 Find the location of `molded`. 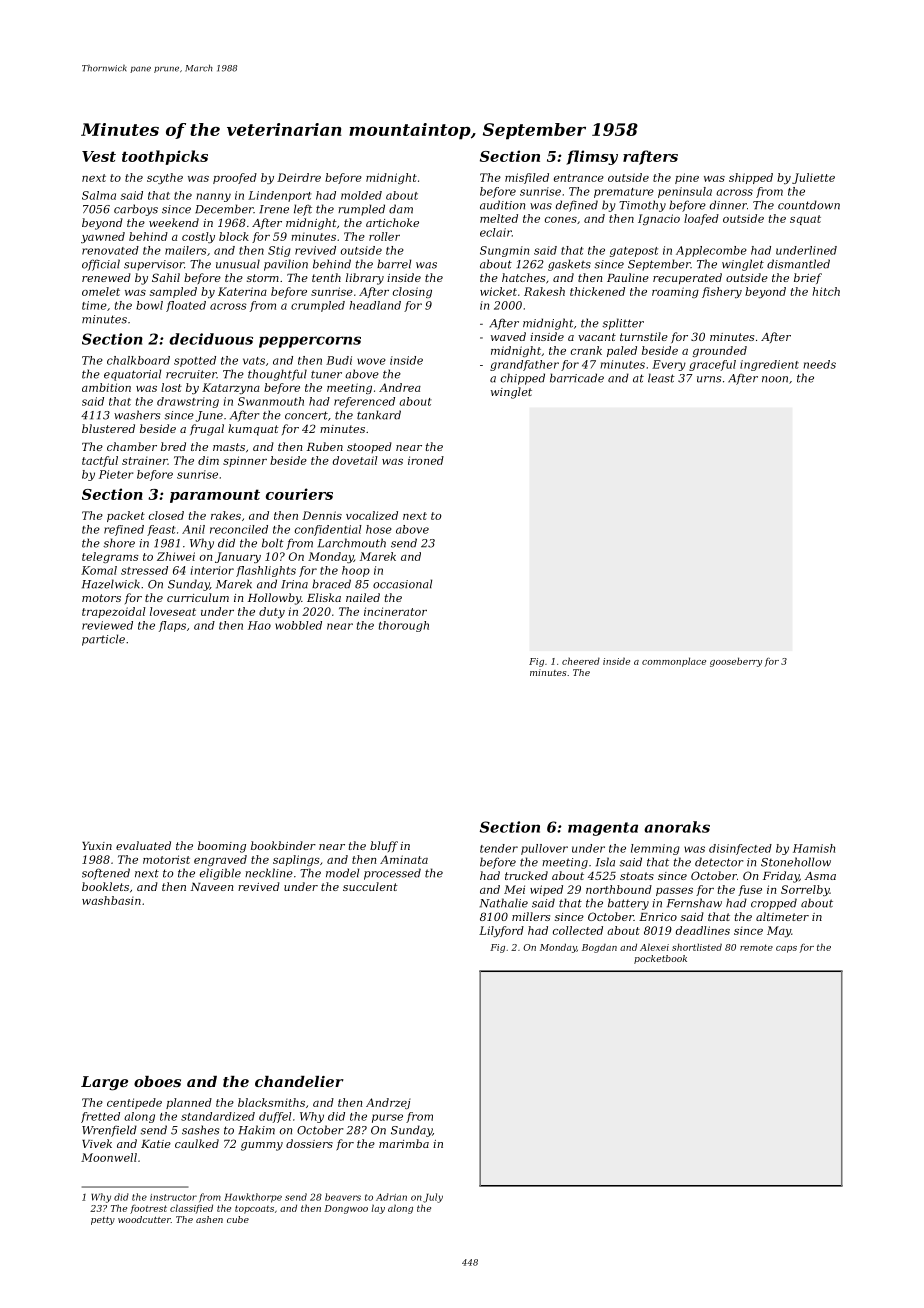

molded is located at coordinates (361, 195).
